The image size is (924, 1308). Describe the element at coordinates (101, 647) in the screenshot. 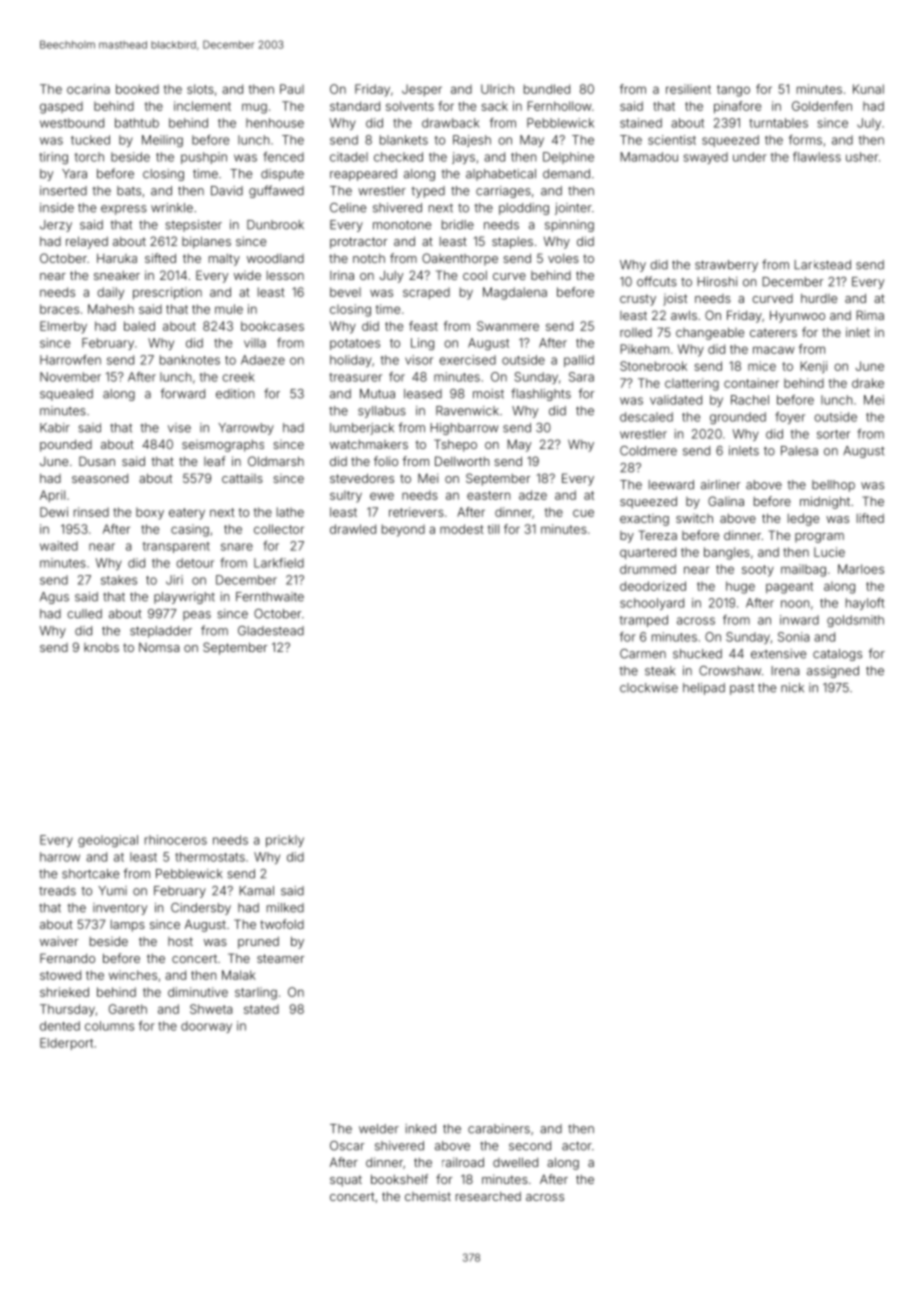

I see `knobs` at that location.
